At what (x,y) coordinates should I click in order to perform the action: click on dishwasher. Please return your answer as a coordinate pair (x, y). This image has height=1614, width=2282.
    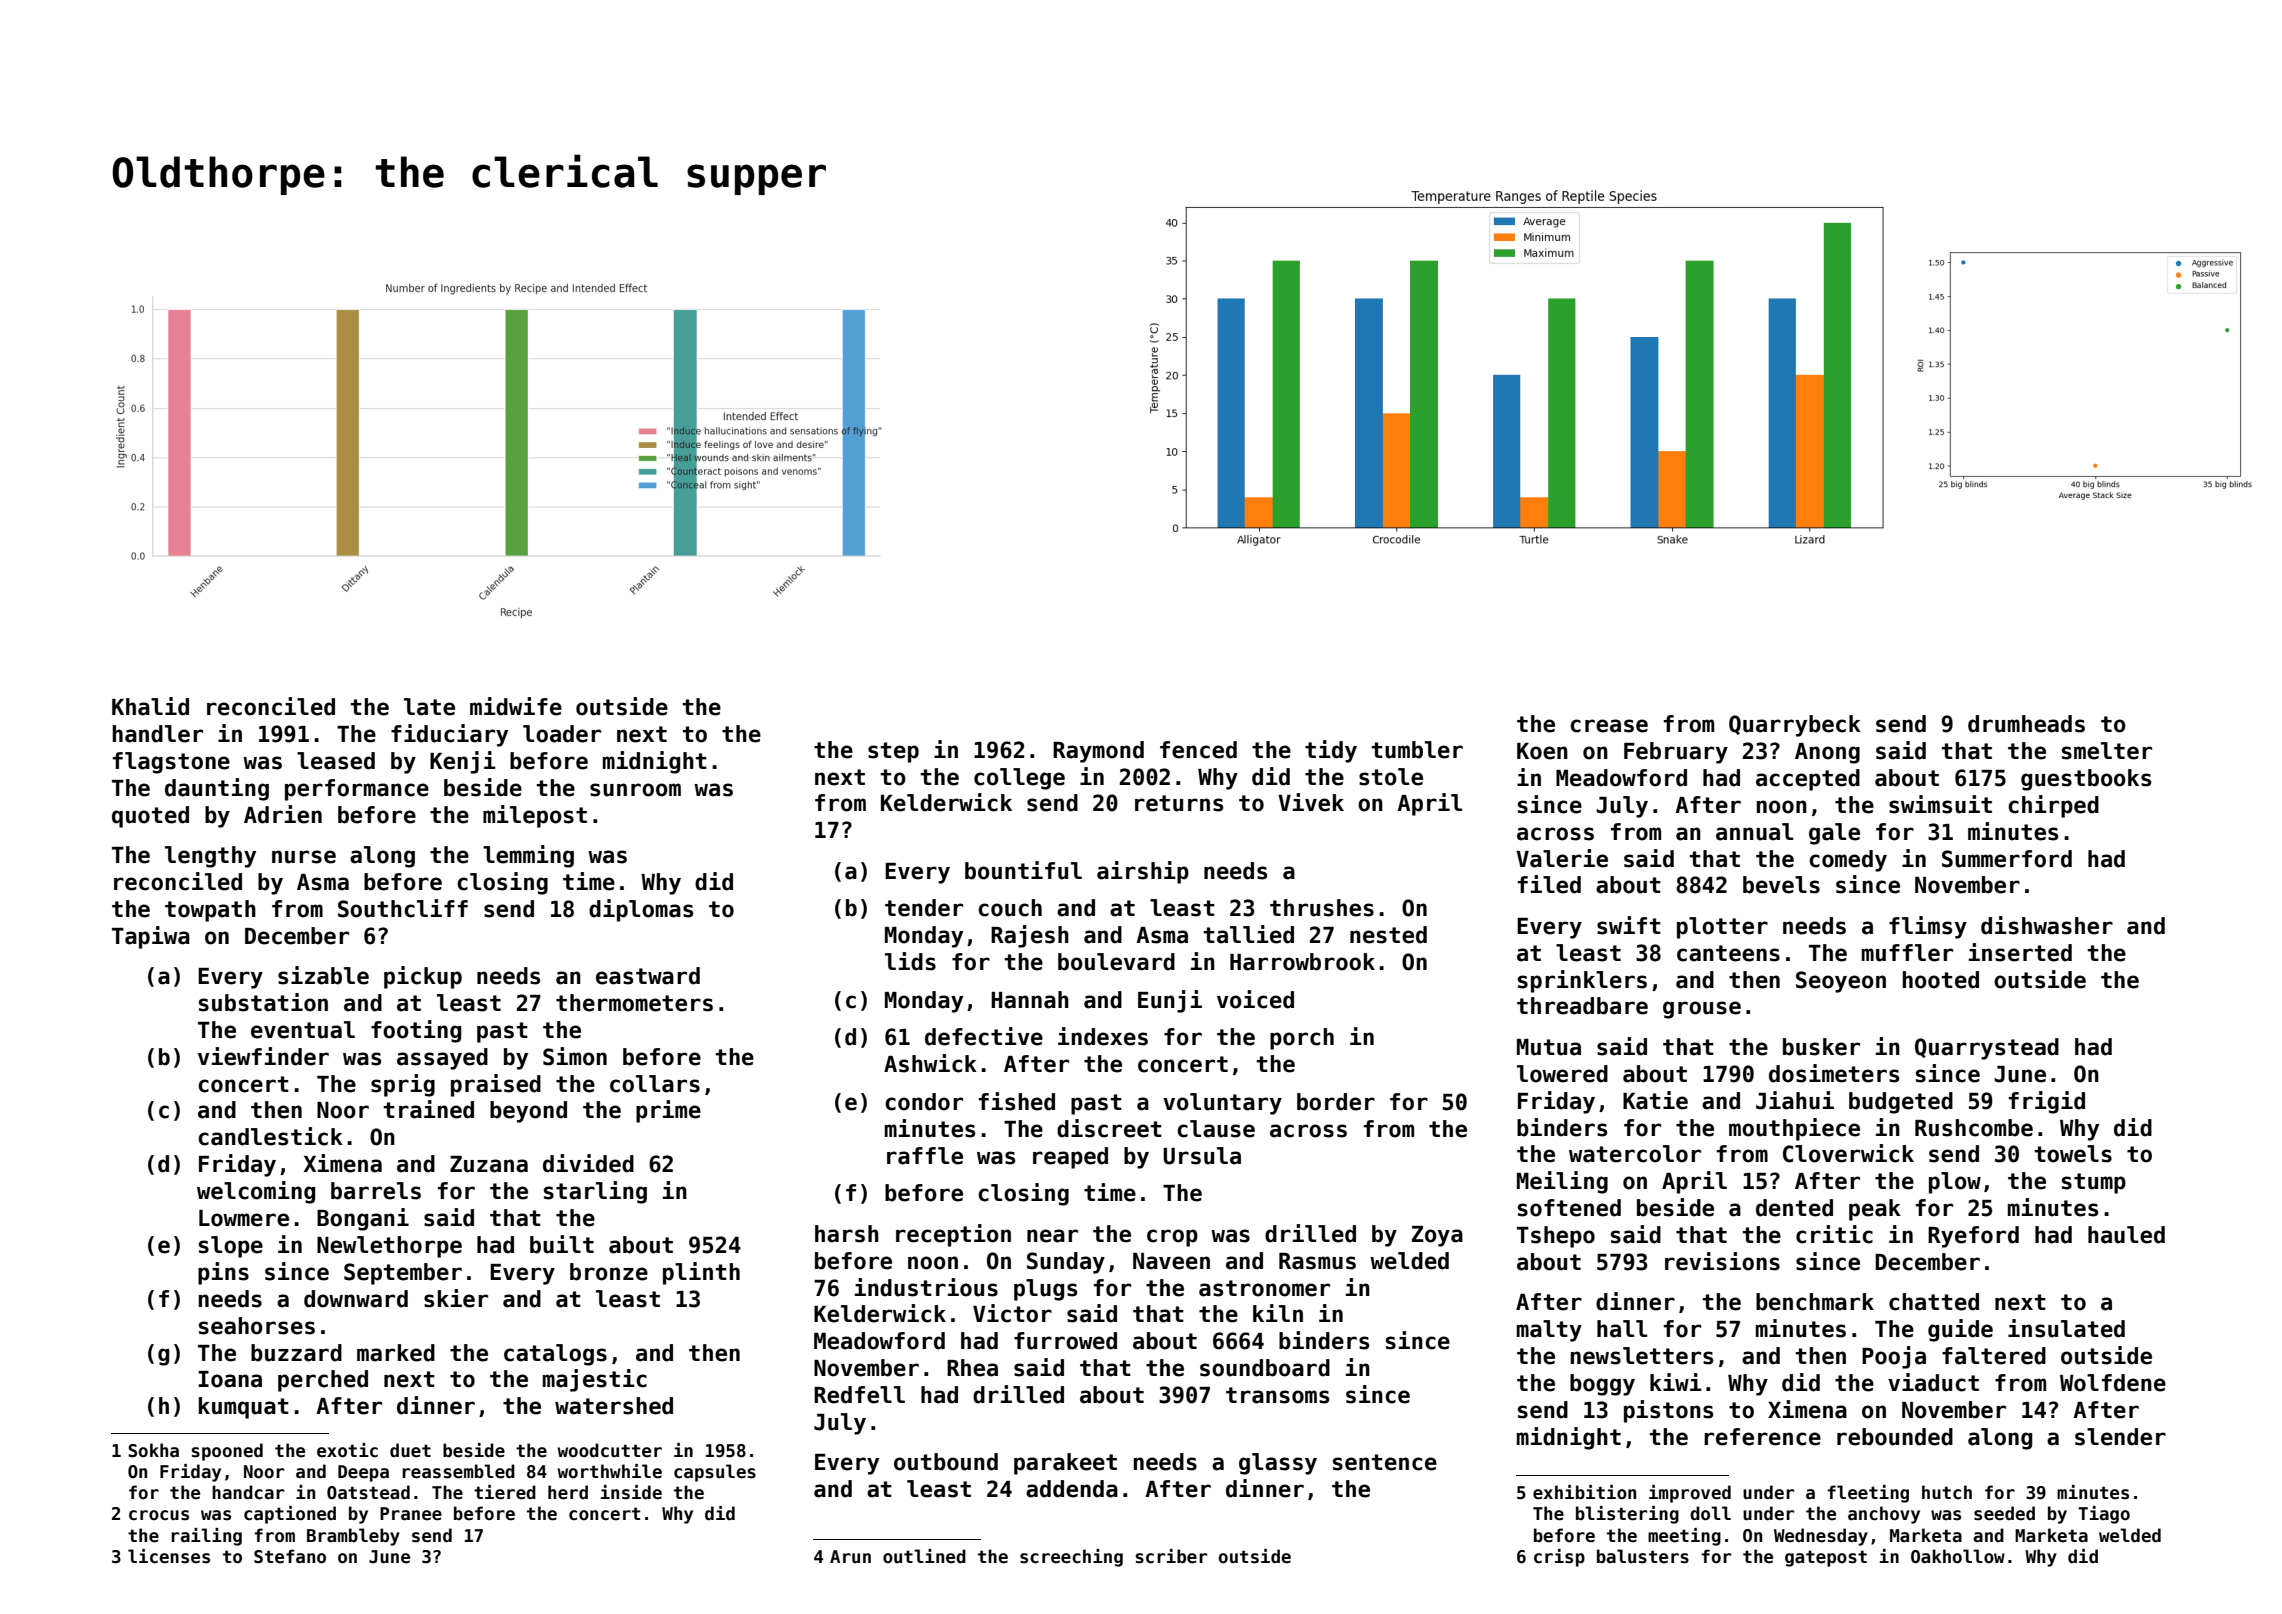
    Looking at the image, I should click on (2047, 925).
